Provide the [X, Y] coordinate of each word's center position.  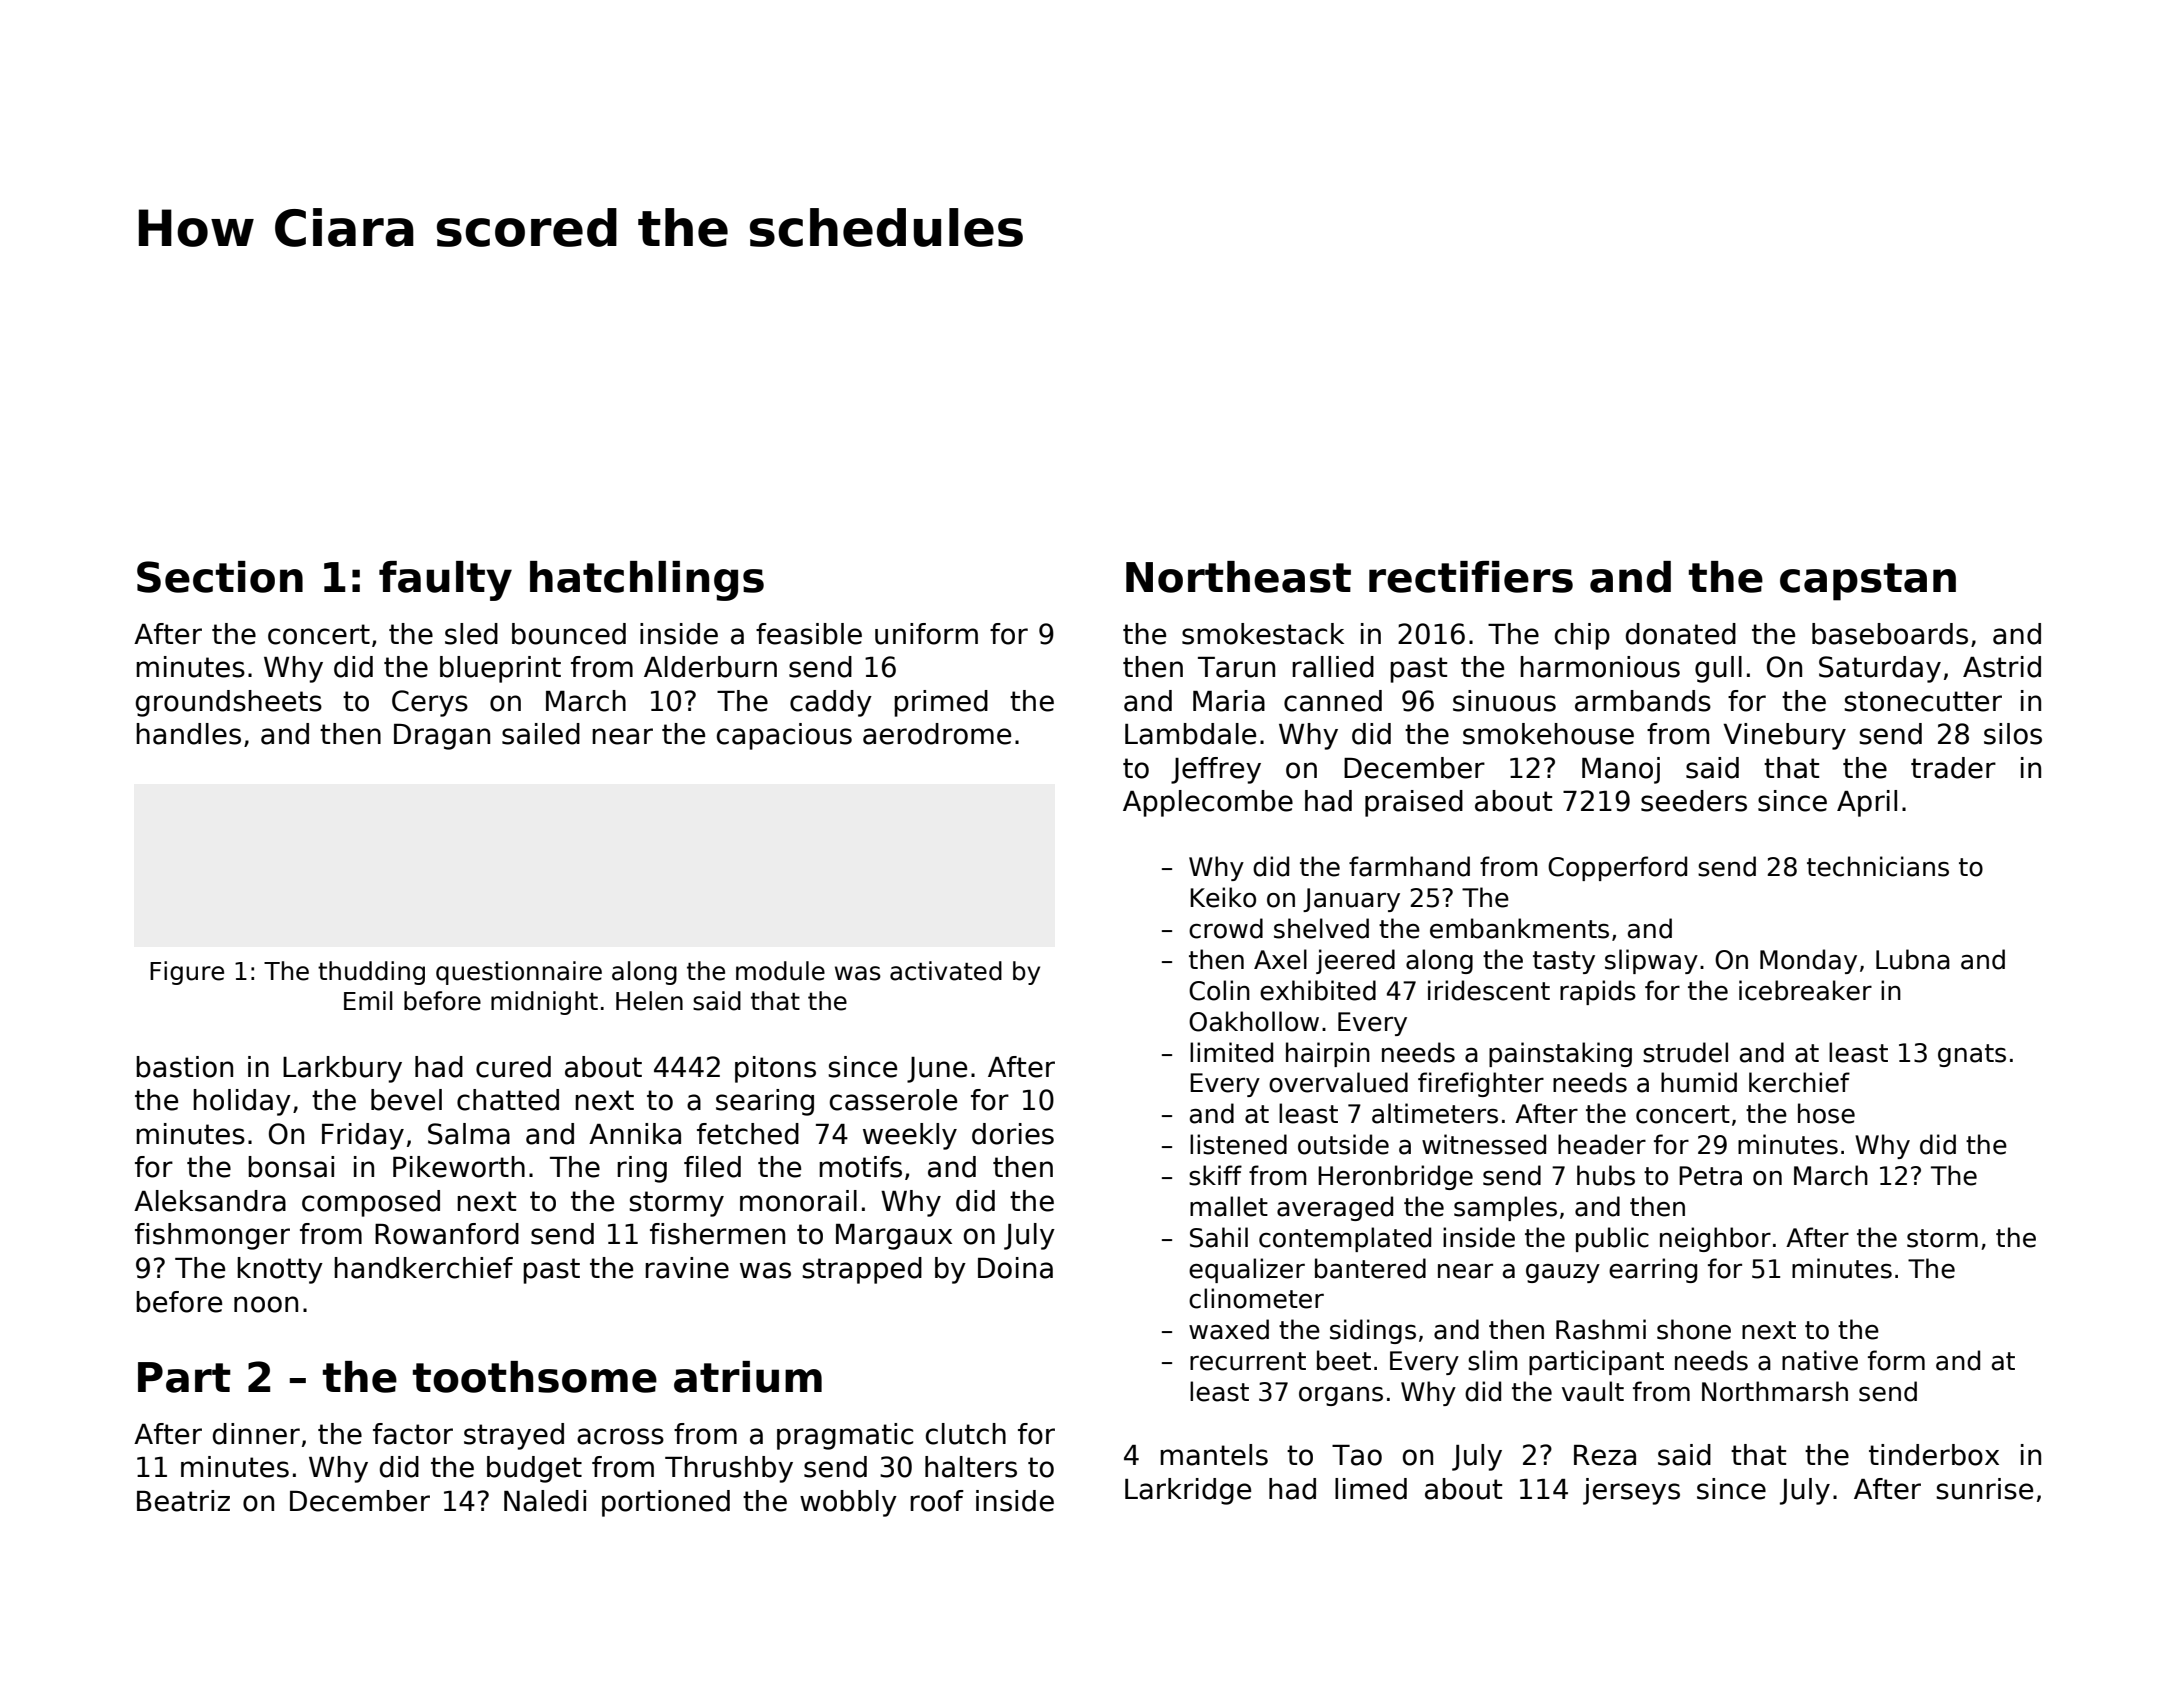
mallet [1229, 1206]
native [1820, 1360]
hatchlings [647, 581]
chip [1582, 636]
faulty [445, 581]
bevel [406, 1100]
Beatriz [183, 1501]
